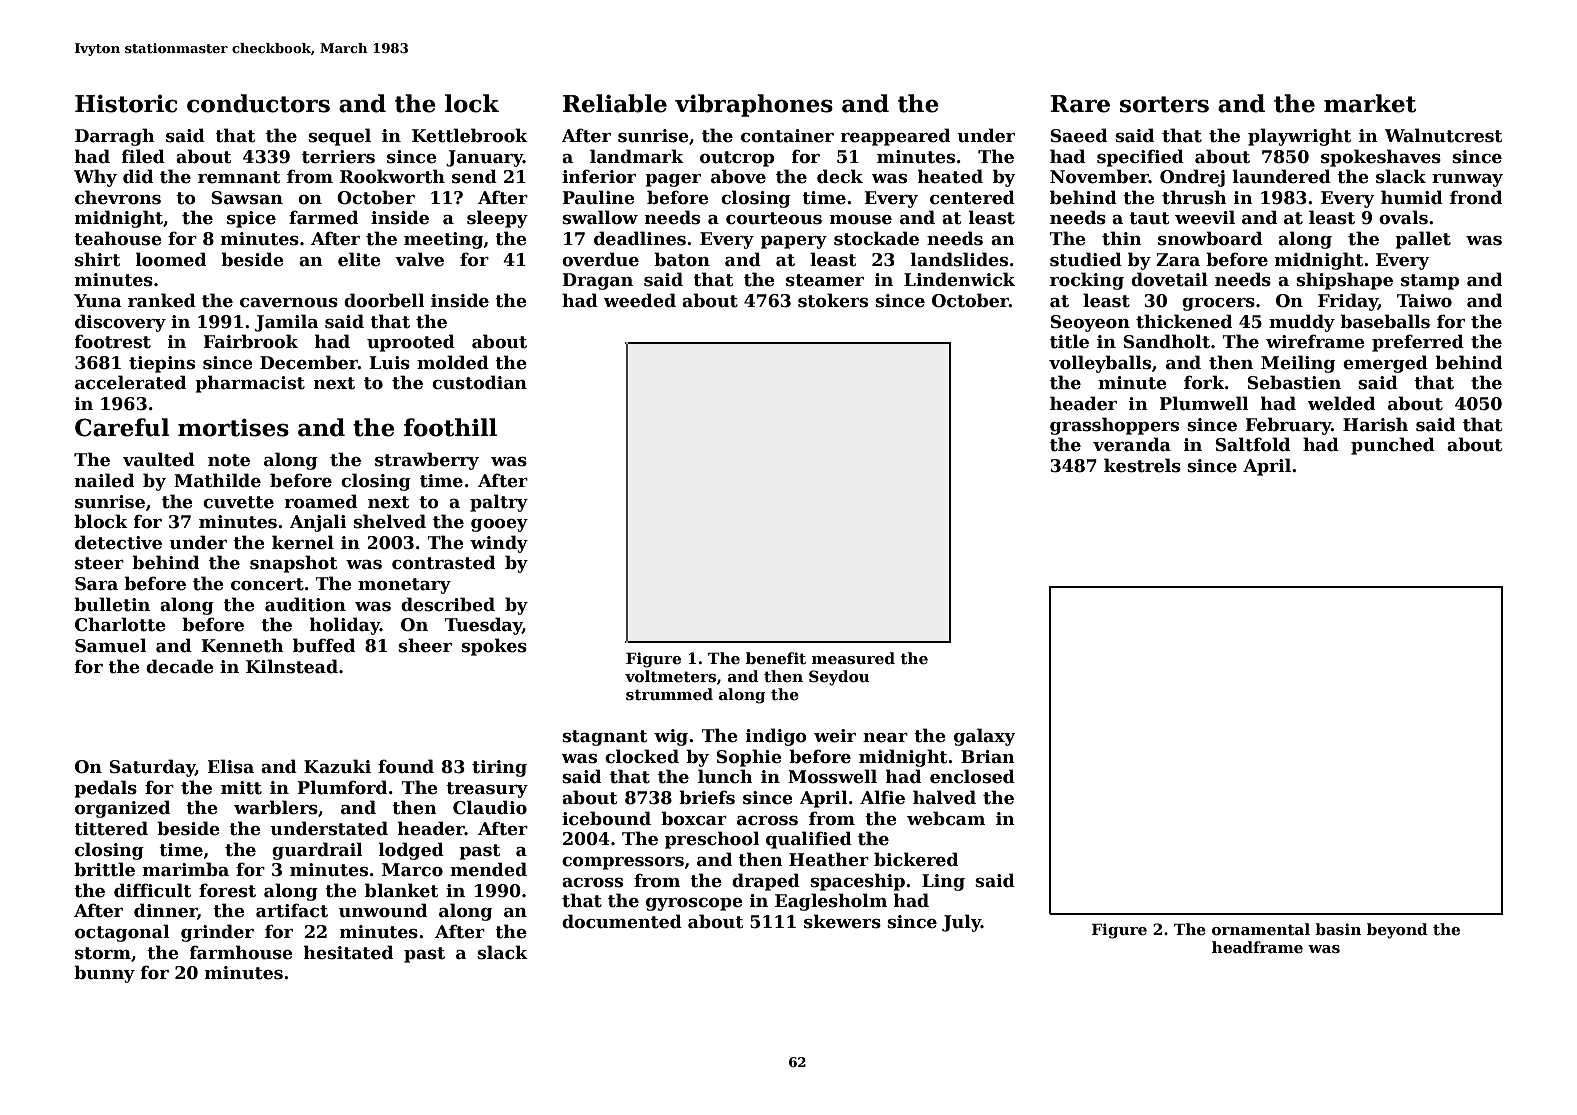  I want to click on July, so click(961, 923).
